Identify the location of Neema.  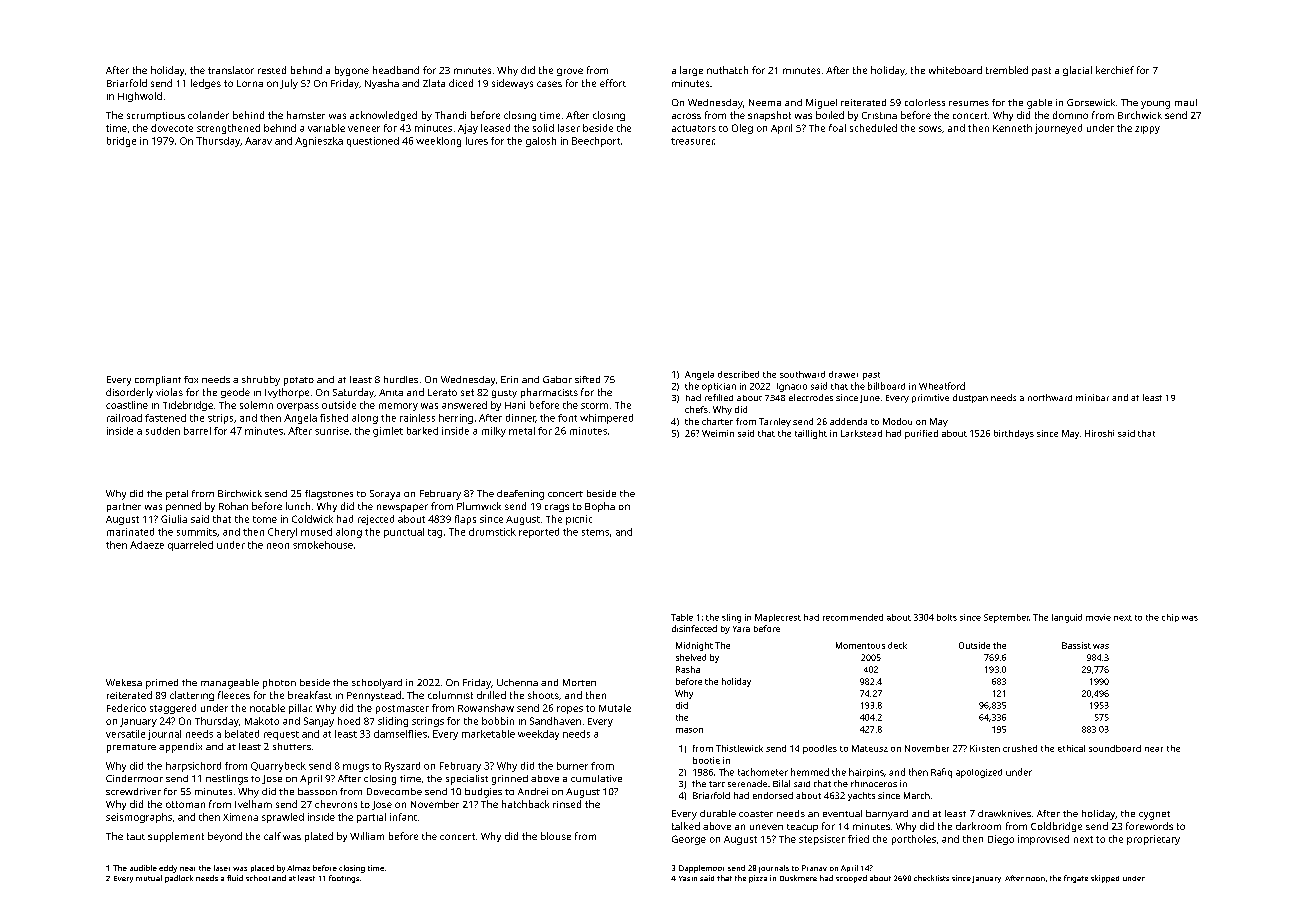
(765, 102).
